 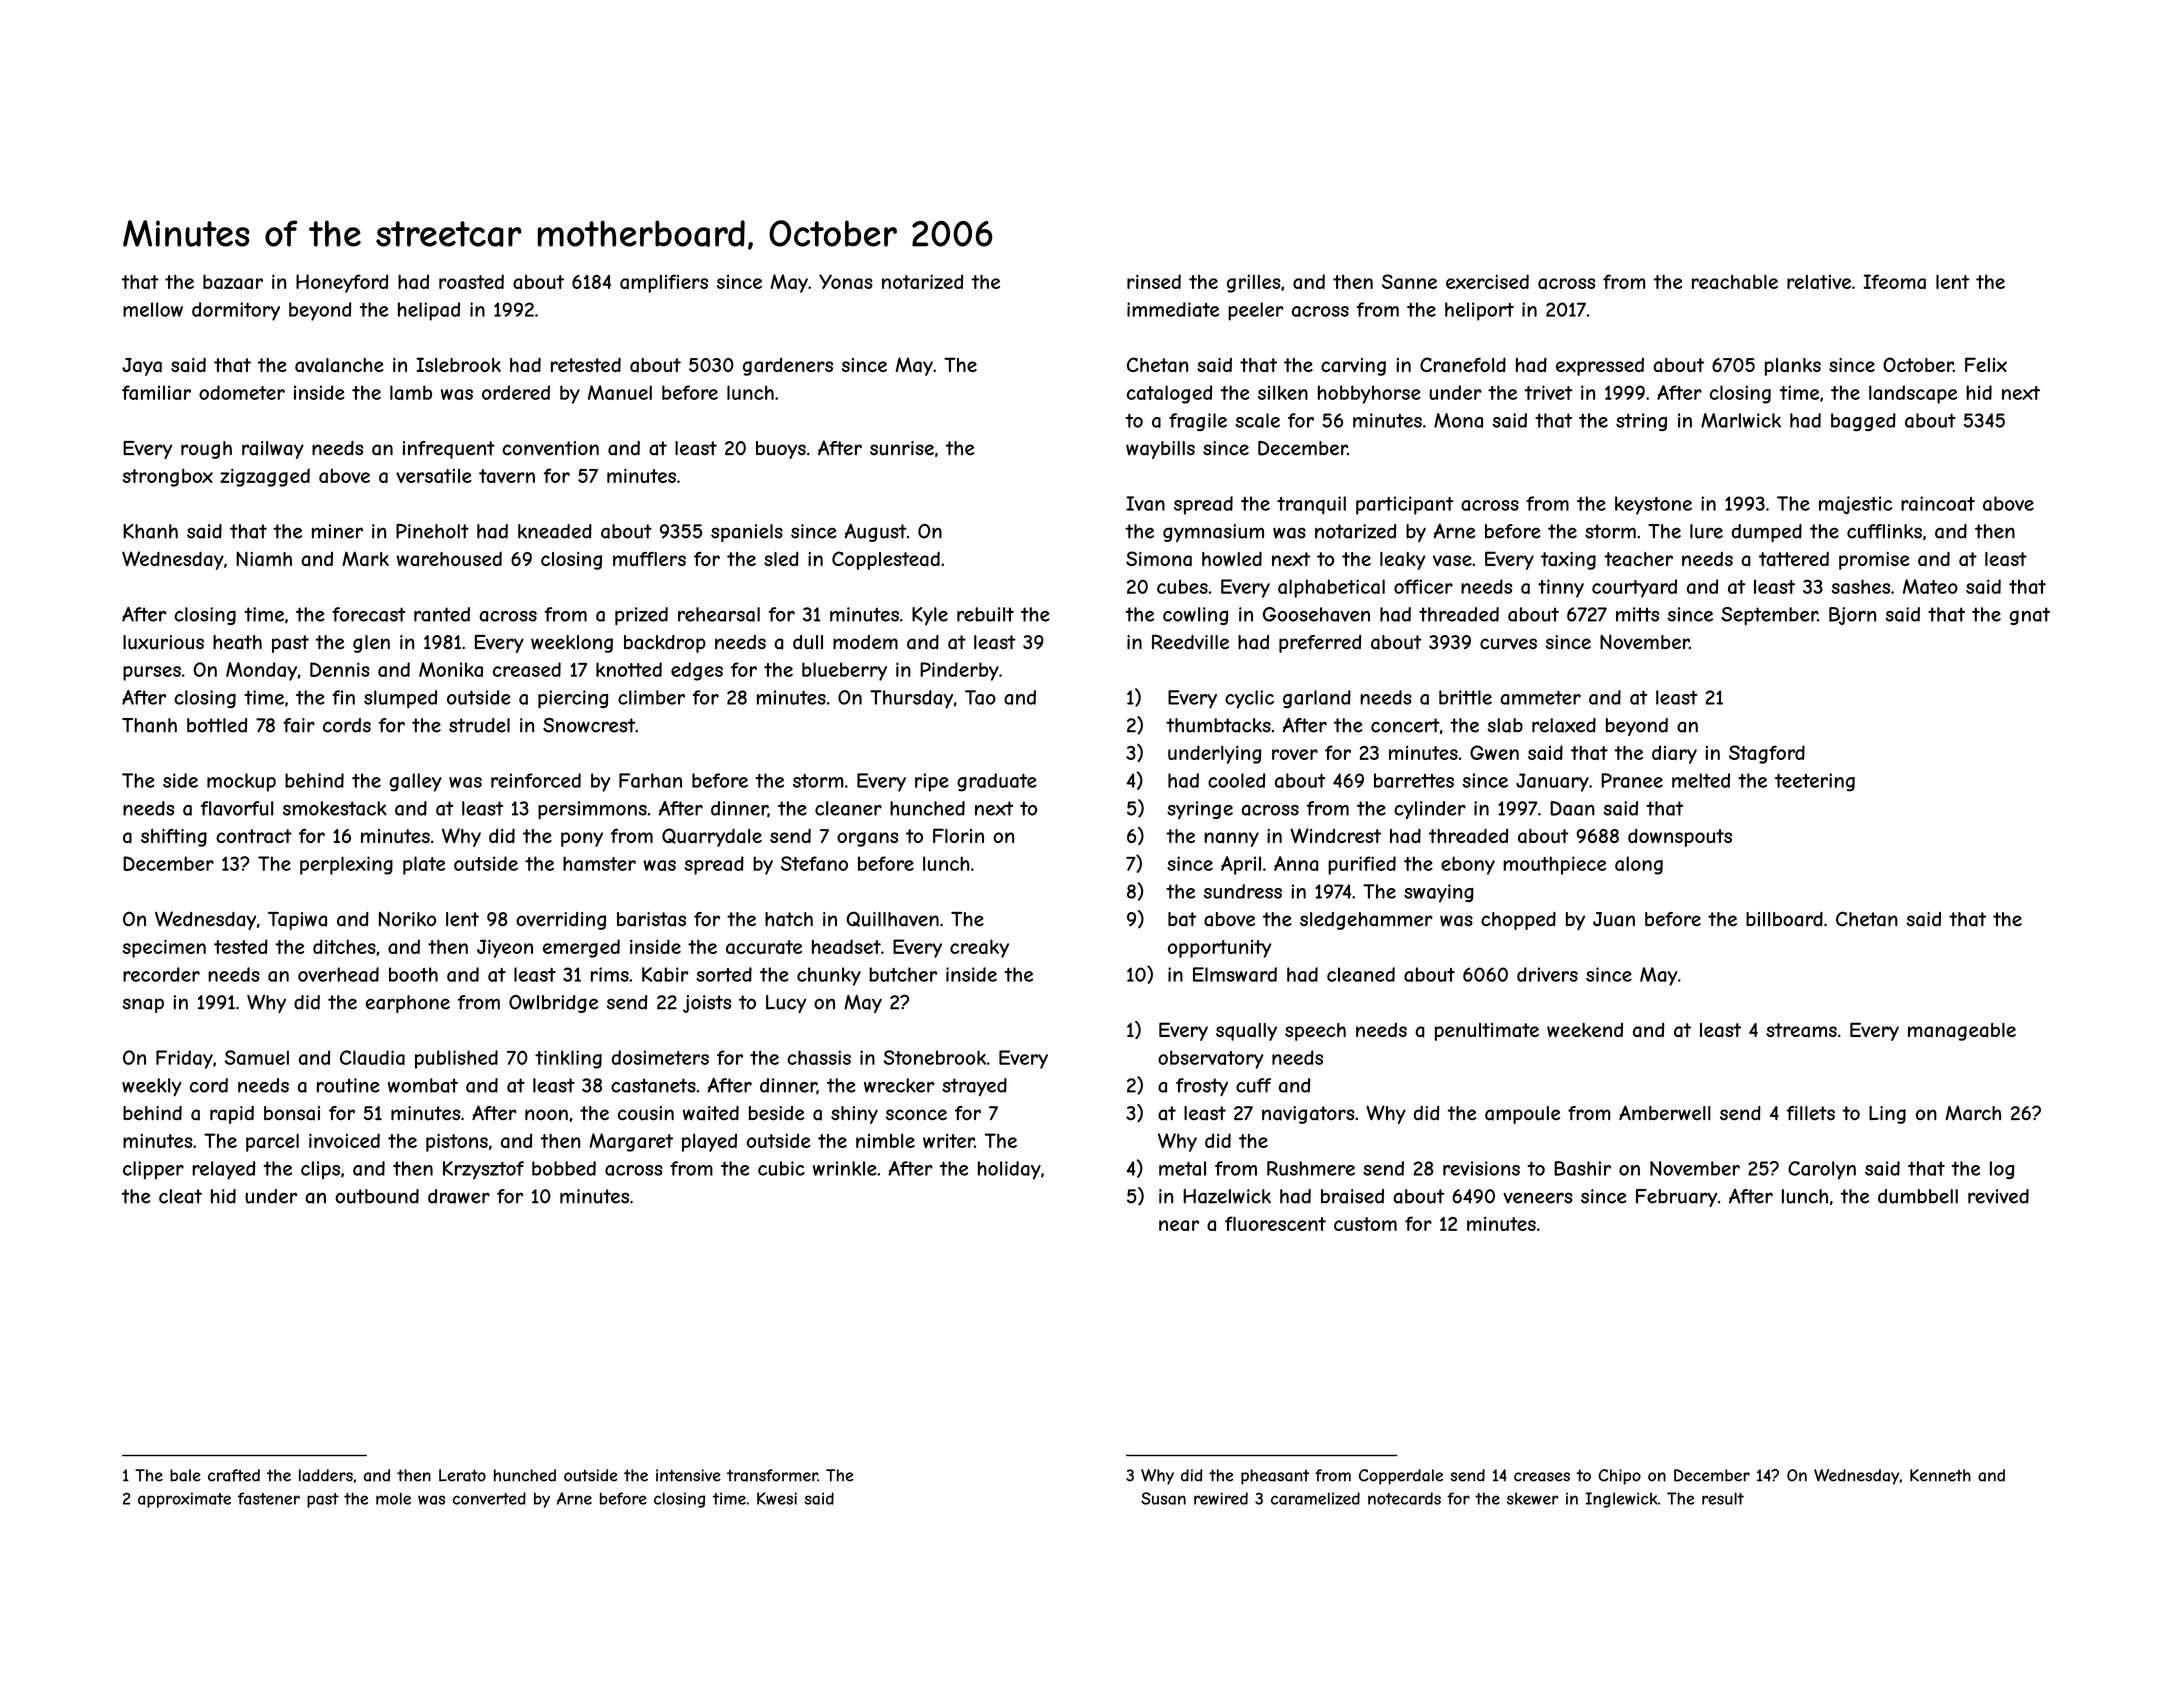 I want to click on ladders, so click(x=326, y=1475).
